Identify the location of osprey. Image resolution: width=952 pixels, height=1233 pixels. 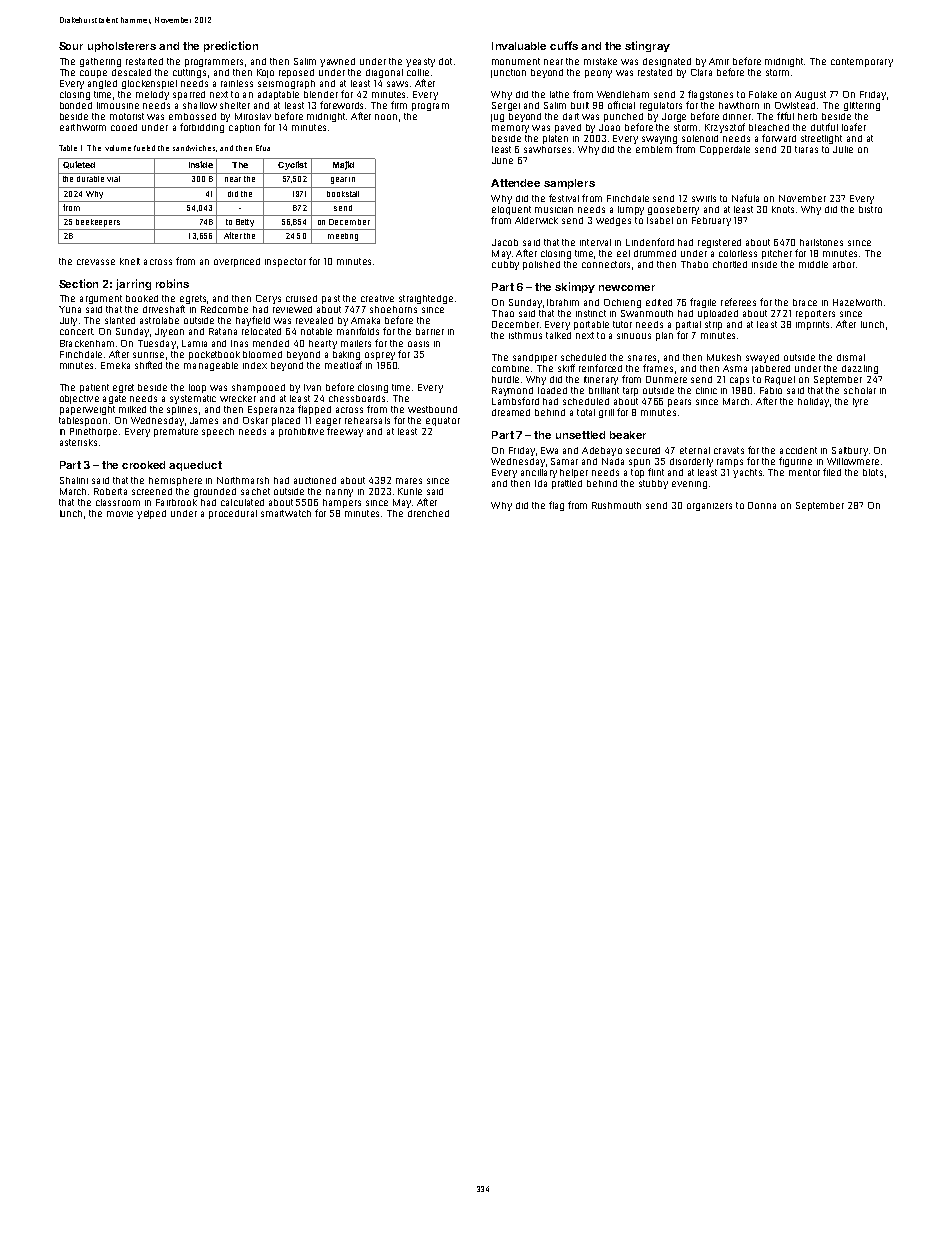
(380, 356).
